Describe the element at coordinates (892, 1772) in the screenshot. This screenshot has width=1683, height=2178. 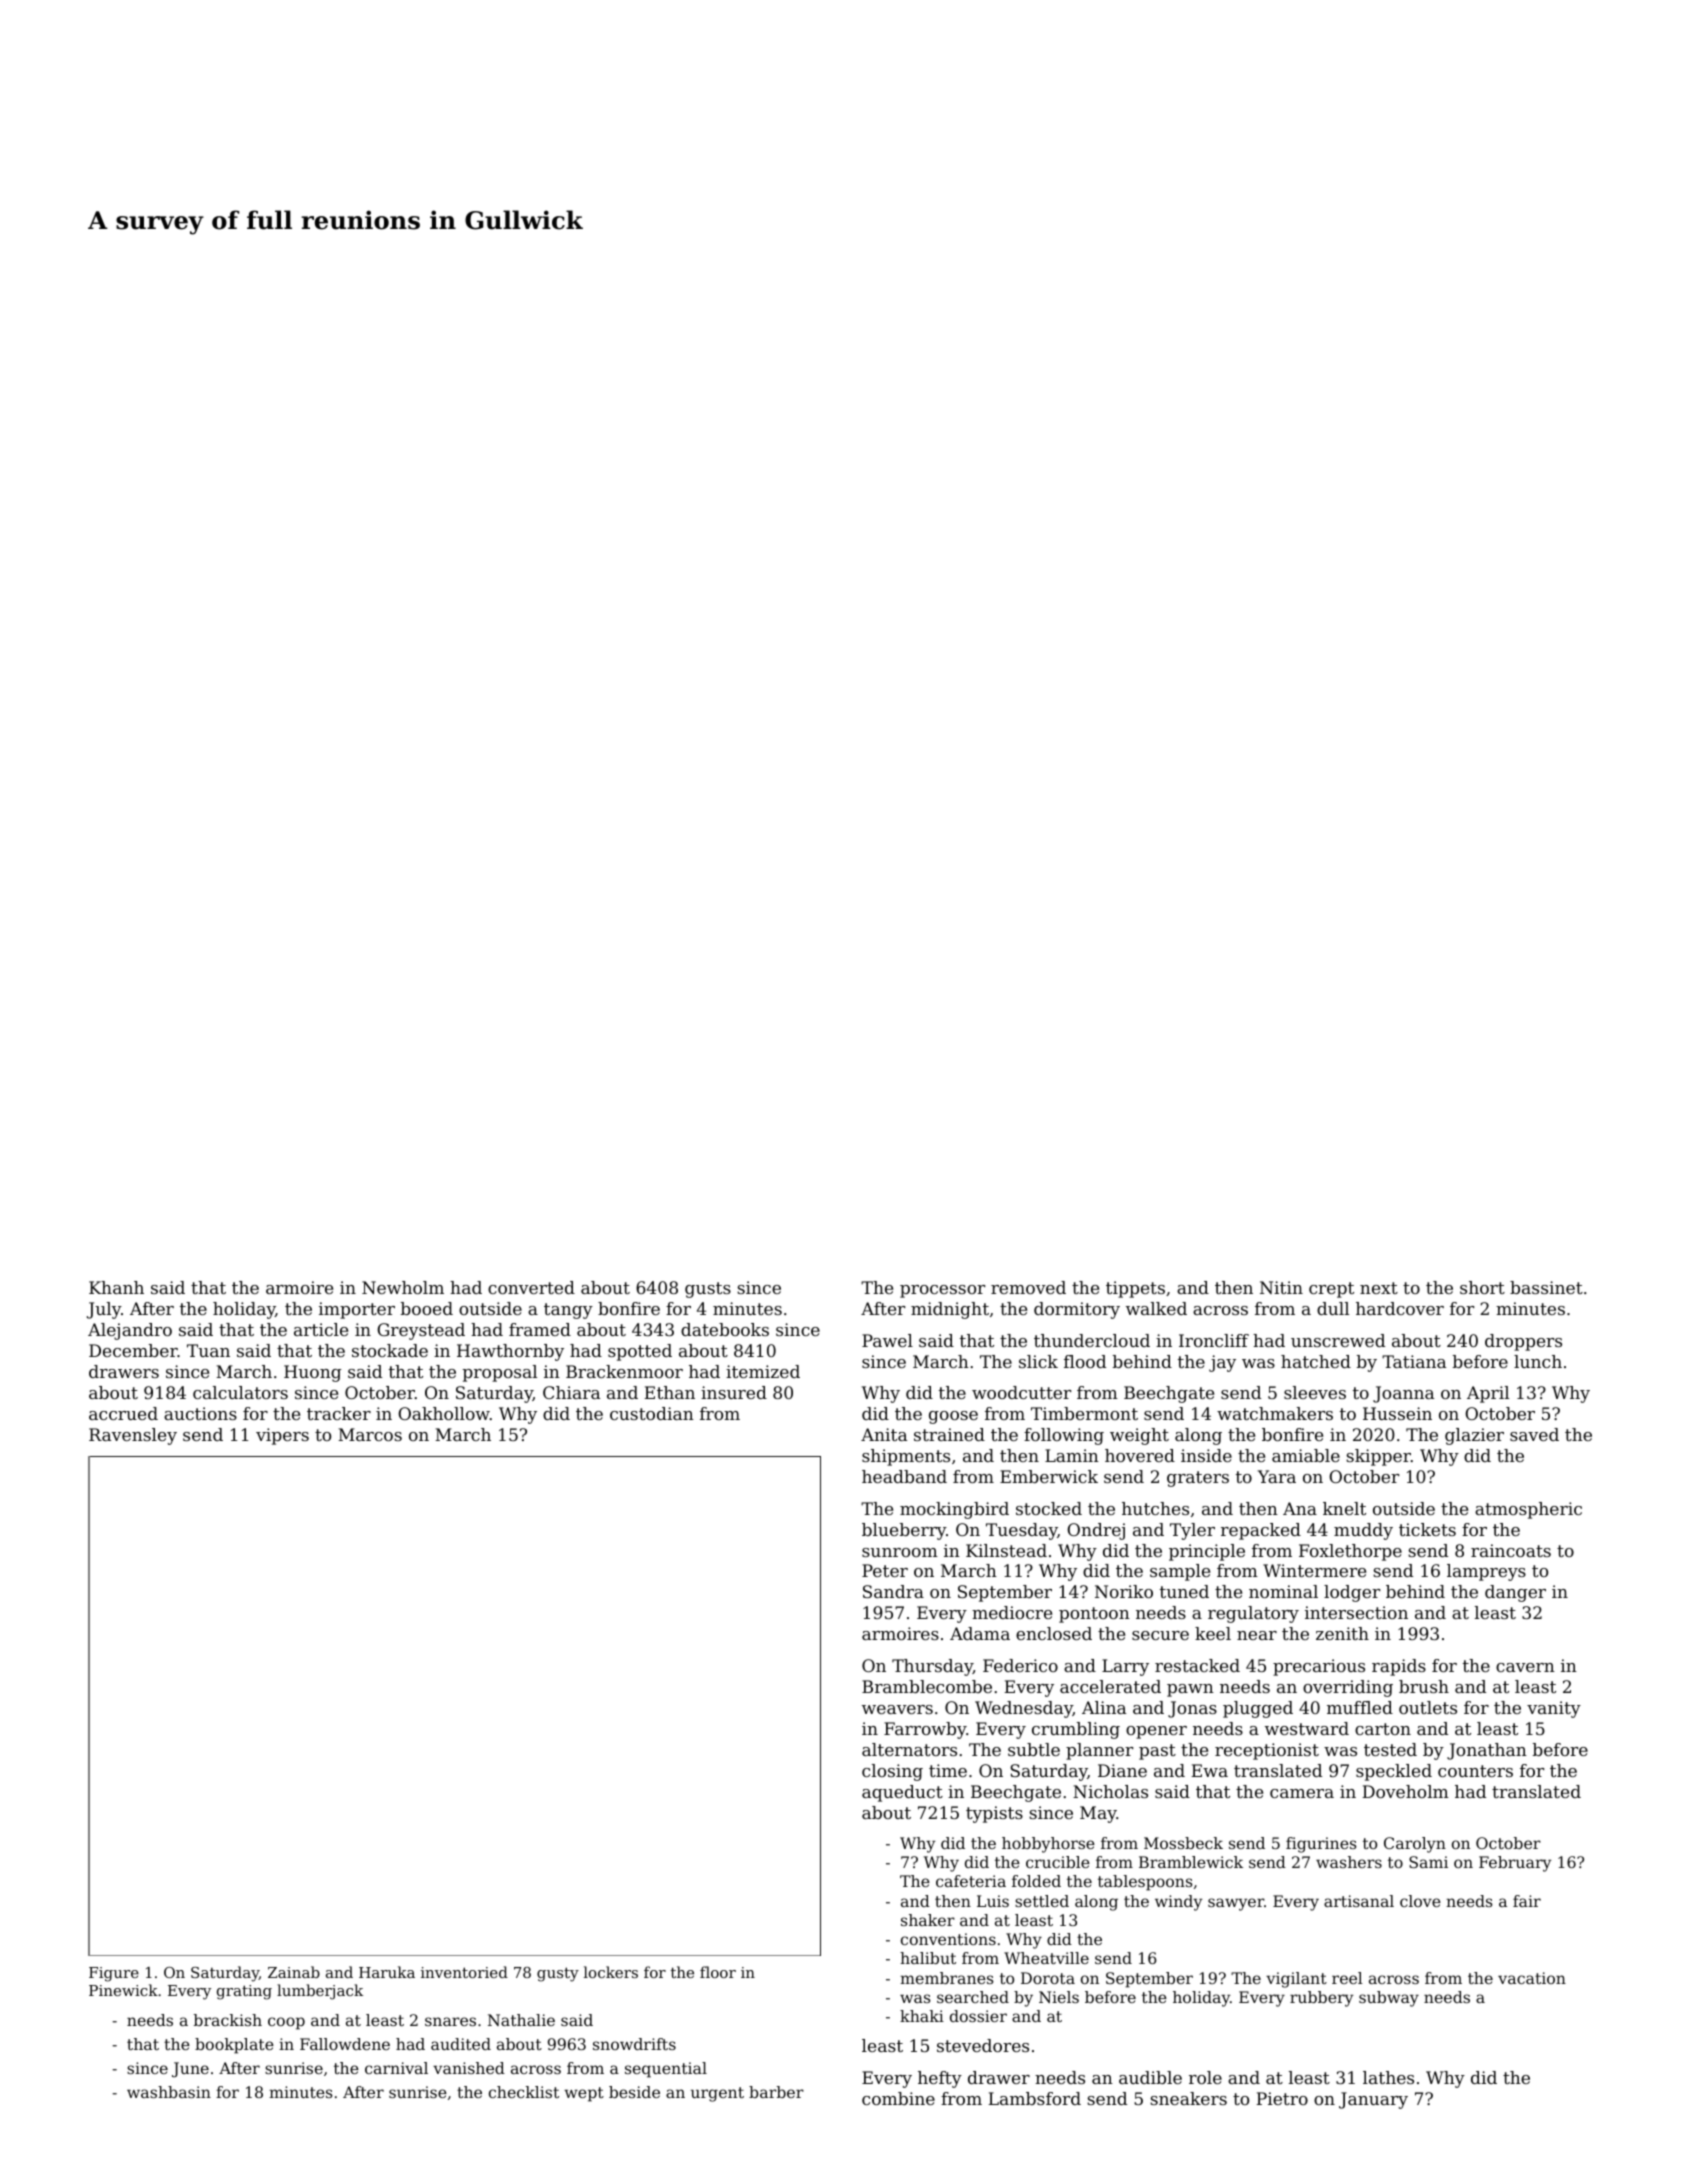
I see `closing` at that location.
